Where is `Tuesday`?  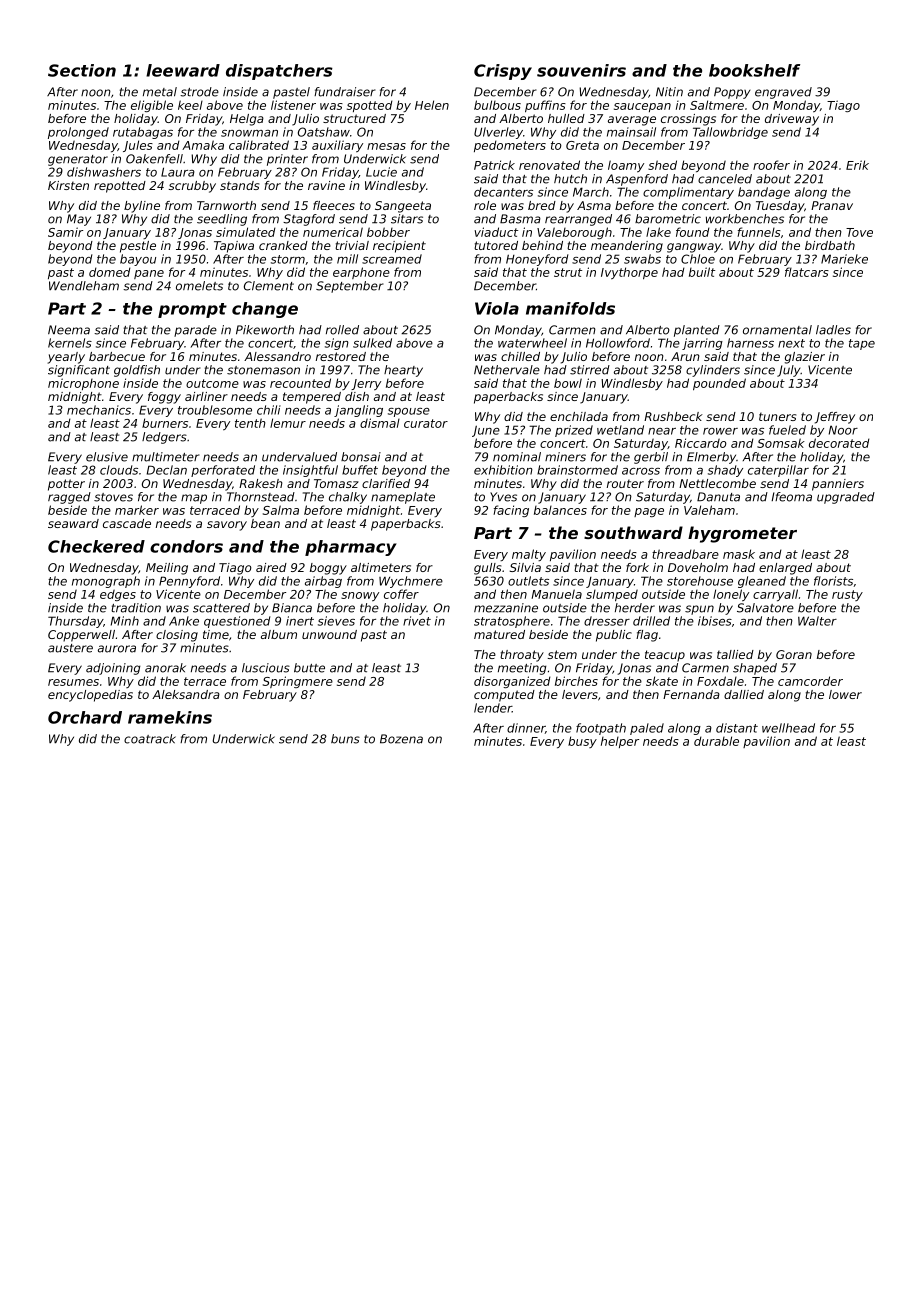
Tuesday is located at coordinates (780, 207).
